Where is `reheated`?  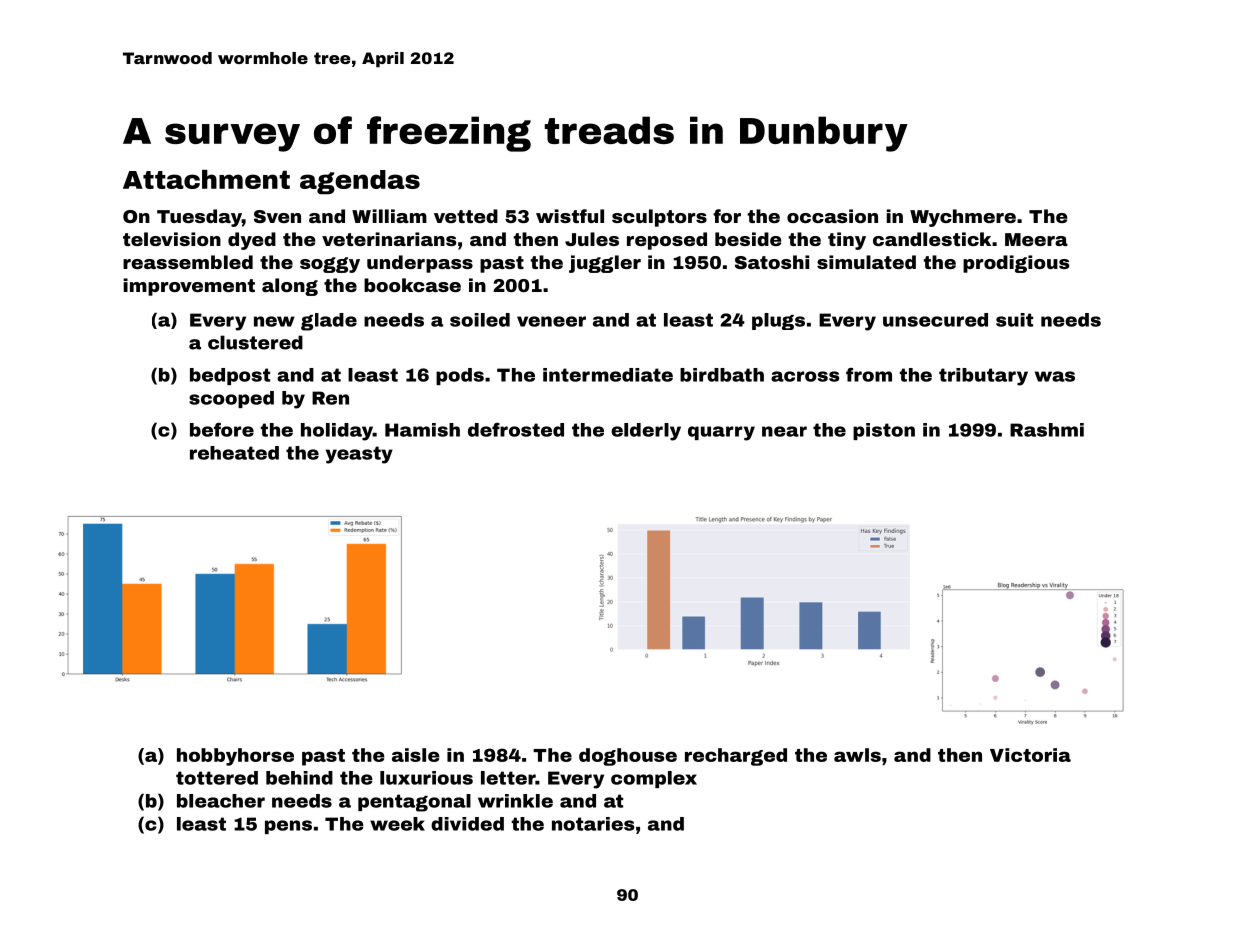 reheated is located at coordinates (234, 453).
